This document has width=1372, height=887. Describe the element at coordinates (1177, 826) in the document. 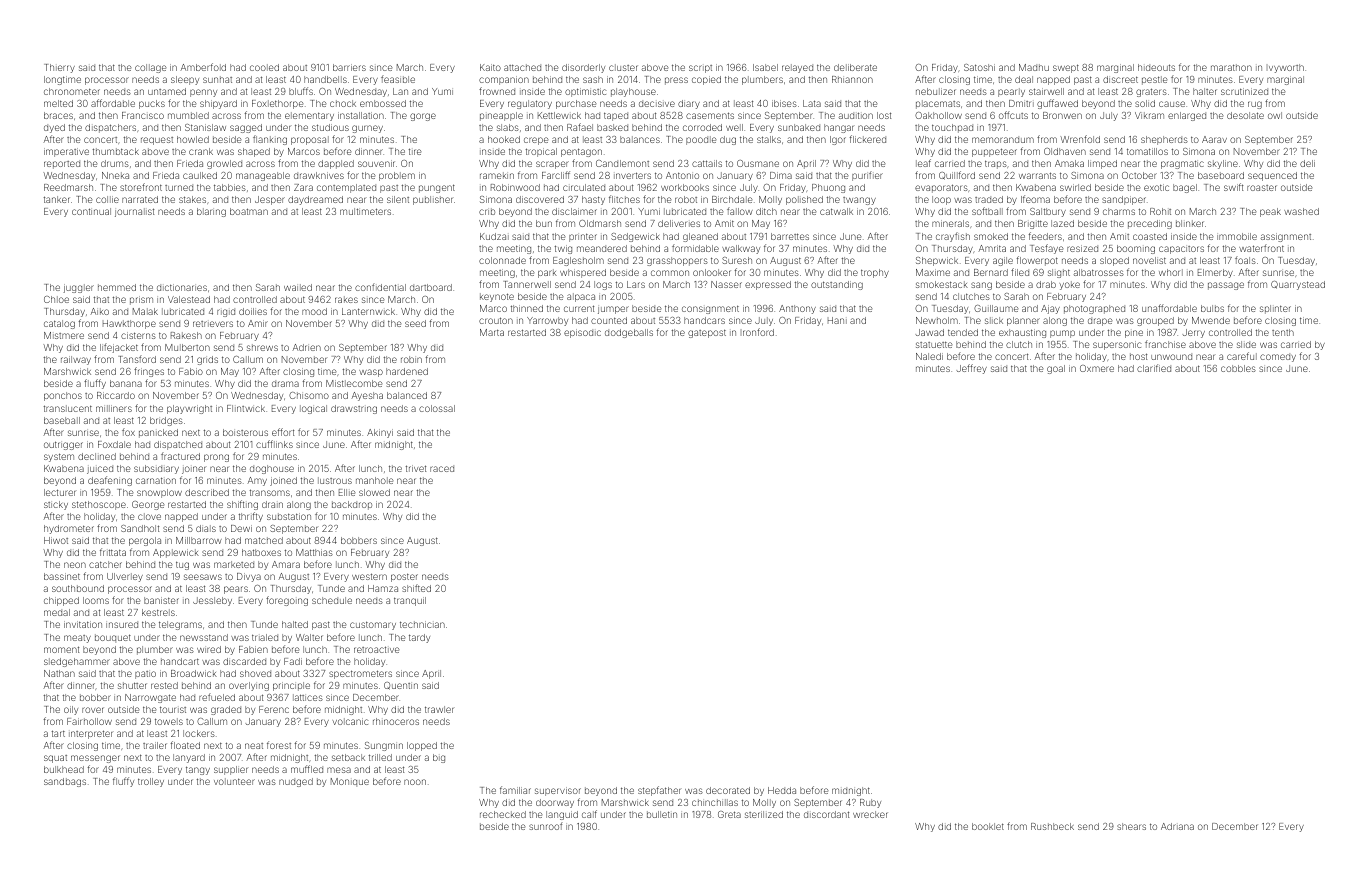

I see `Adriana` at that location.
